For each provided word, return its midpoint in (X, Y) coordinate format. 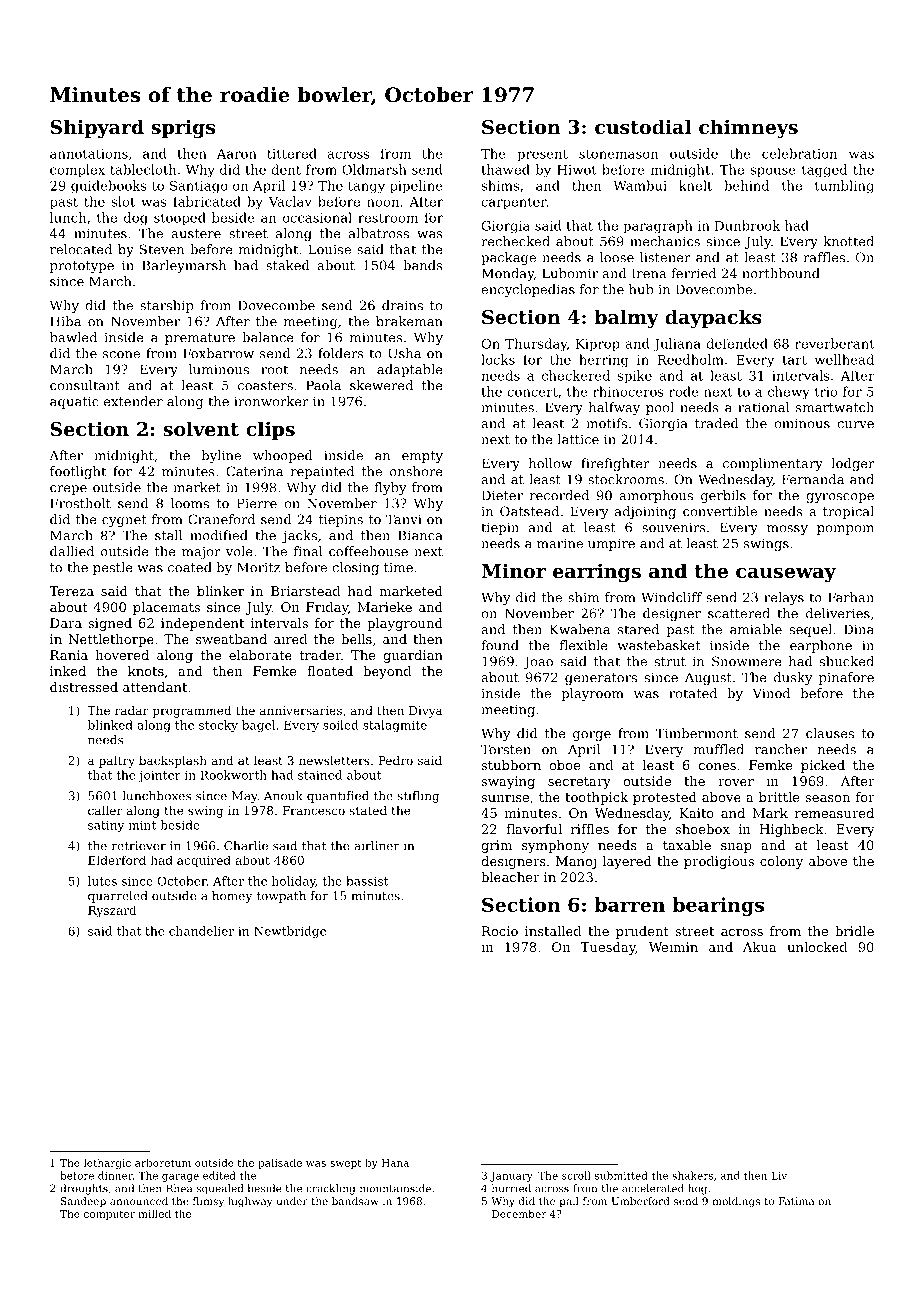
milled (154, 1213)
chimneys (748, 128)
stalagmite (395, 726)
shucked (847, 661)
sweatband (231, 639)
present (542, 155)
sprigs (183, 128)
